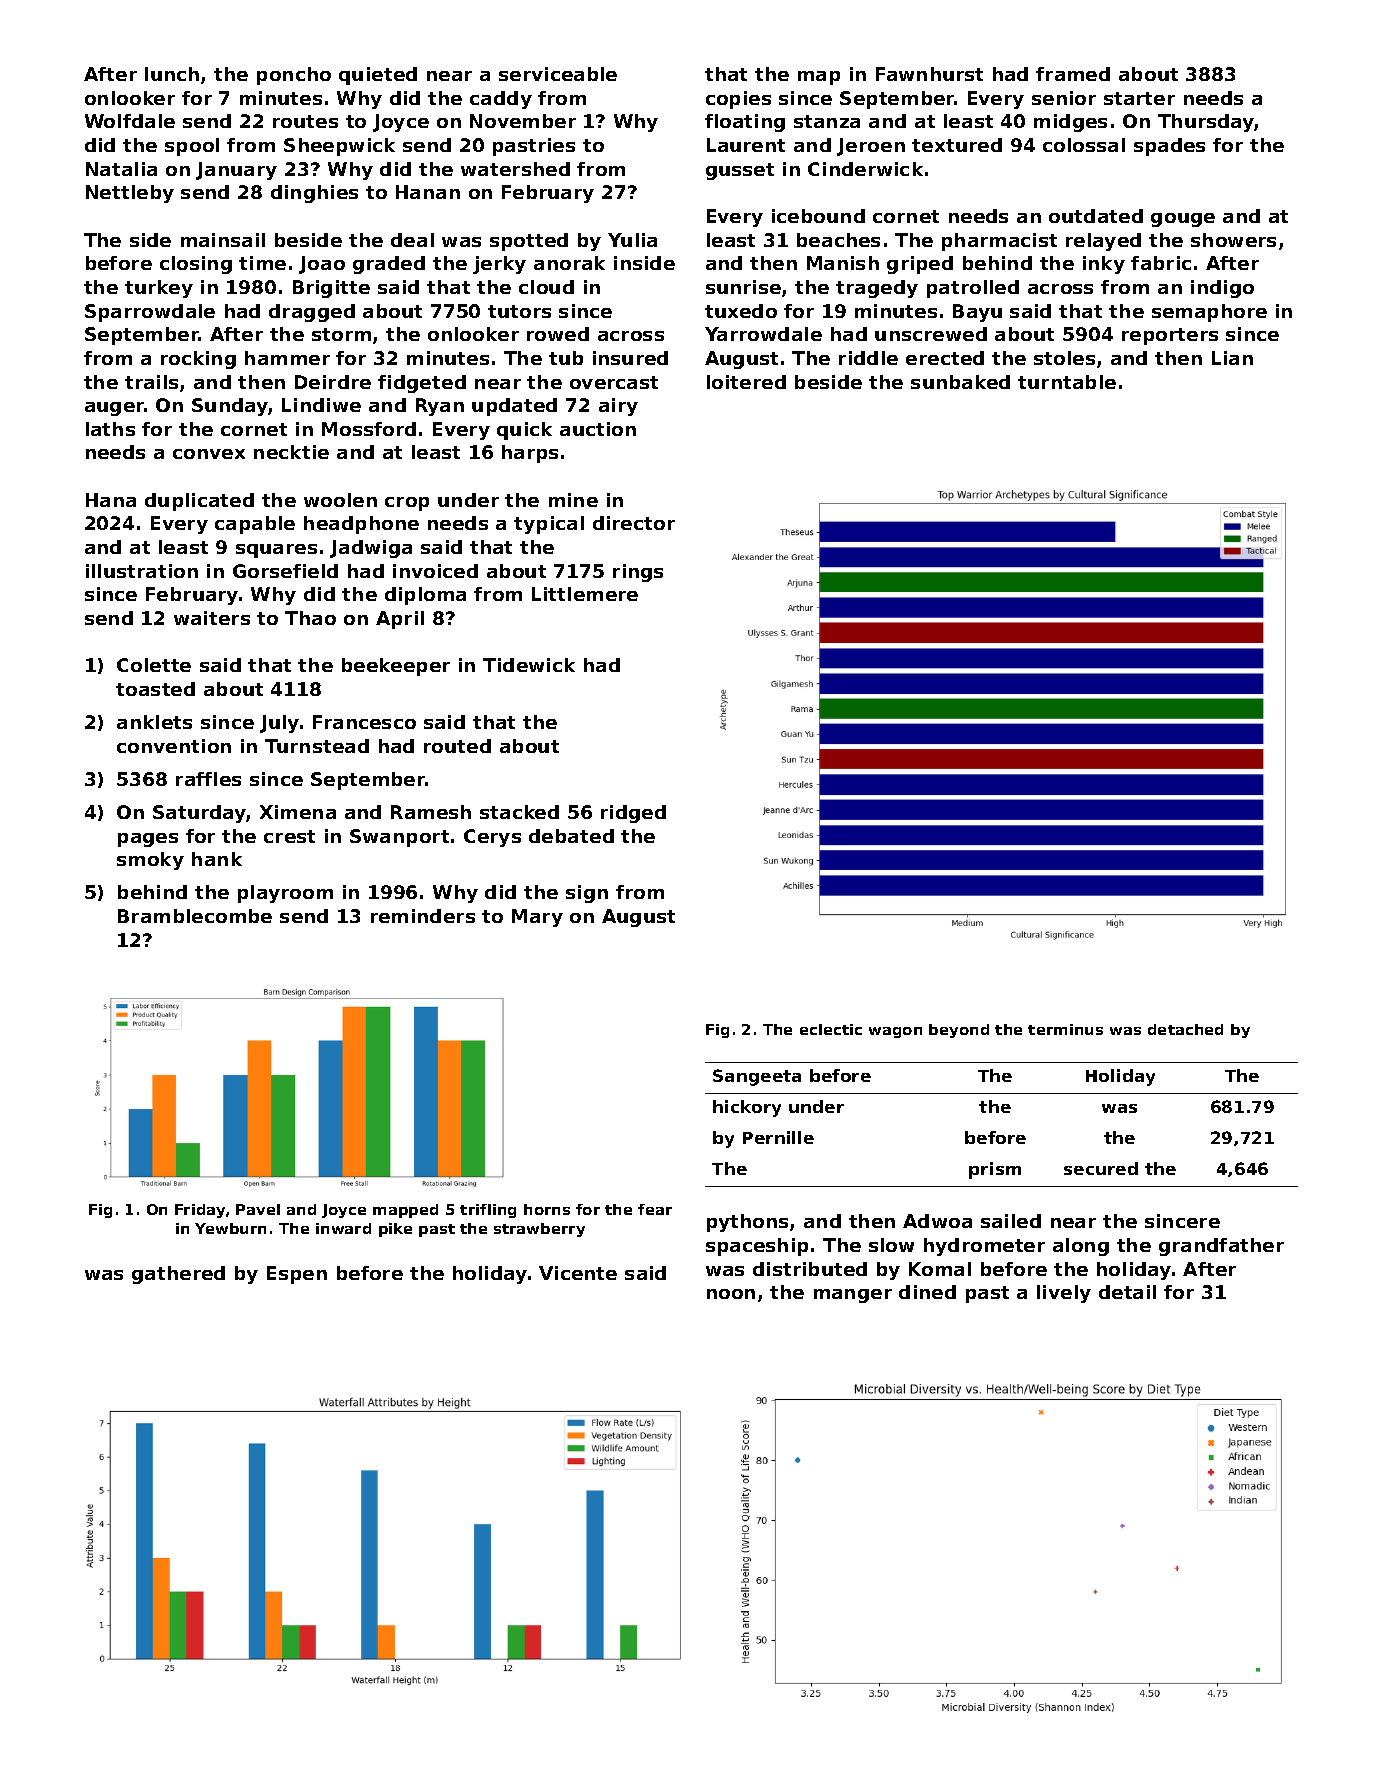 Image resolution: width=1382 pixels, height=1788 pixels. What do you see at coordinates (529, 665) in the page?
I see `Tidewick` at bounding box center [529, 665].
